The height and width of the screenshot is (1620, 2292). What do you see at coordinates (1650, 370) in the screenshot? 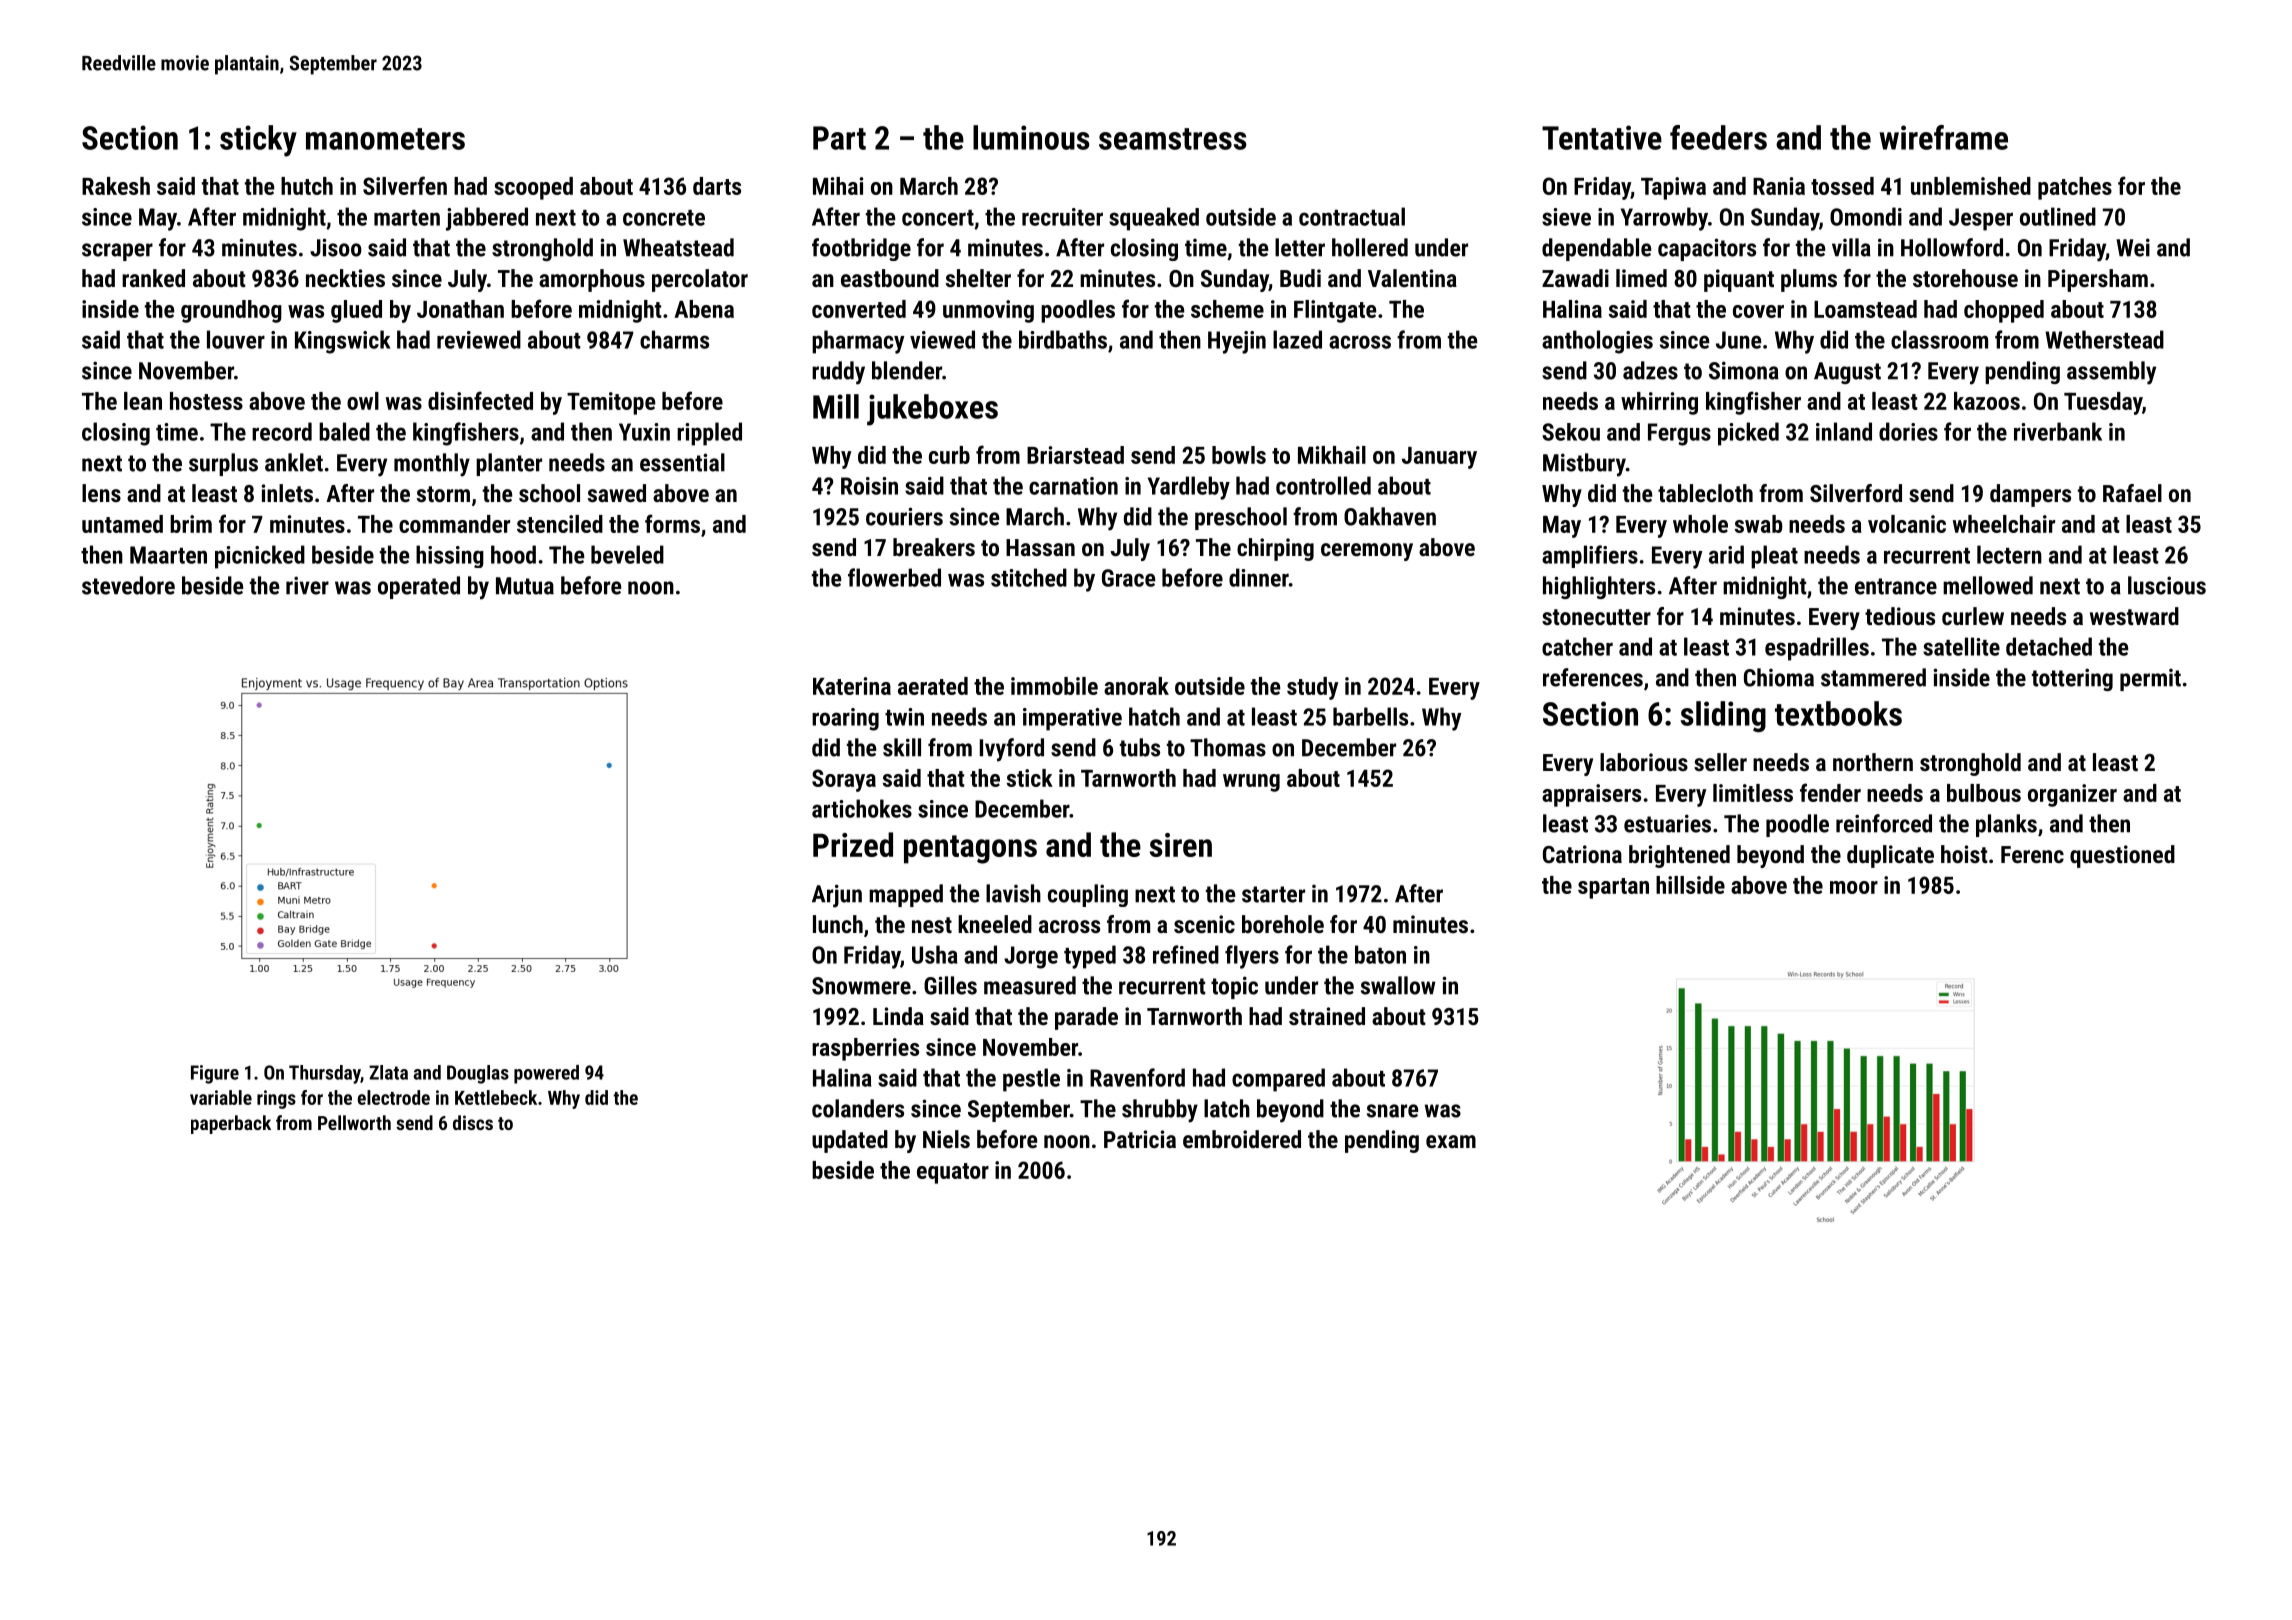
I see `adzes` at bounding box center [1650, 370].
